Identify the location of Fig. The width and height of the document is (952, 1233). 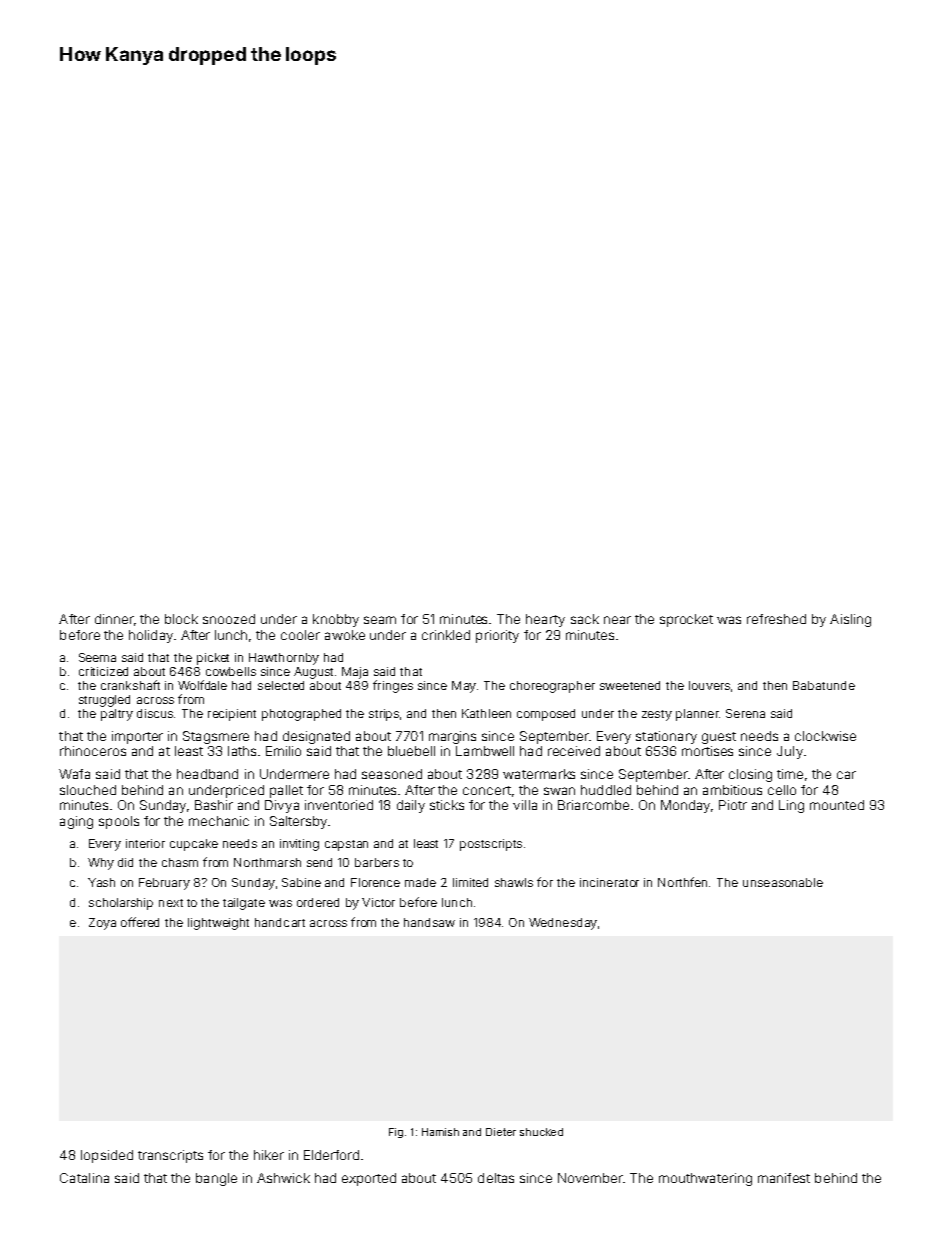
(396, 1133).
